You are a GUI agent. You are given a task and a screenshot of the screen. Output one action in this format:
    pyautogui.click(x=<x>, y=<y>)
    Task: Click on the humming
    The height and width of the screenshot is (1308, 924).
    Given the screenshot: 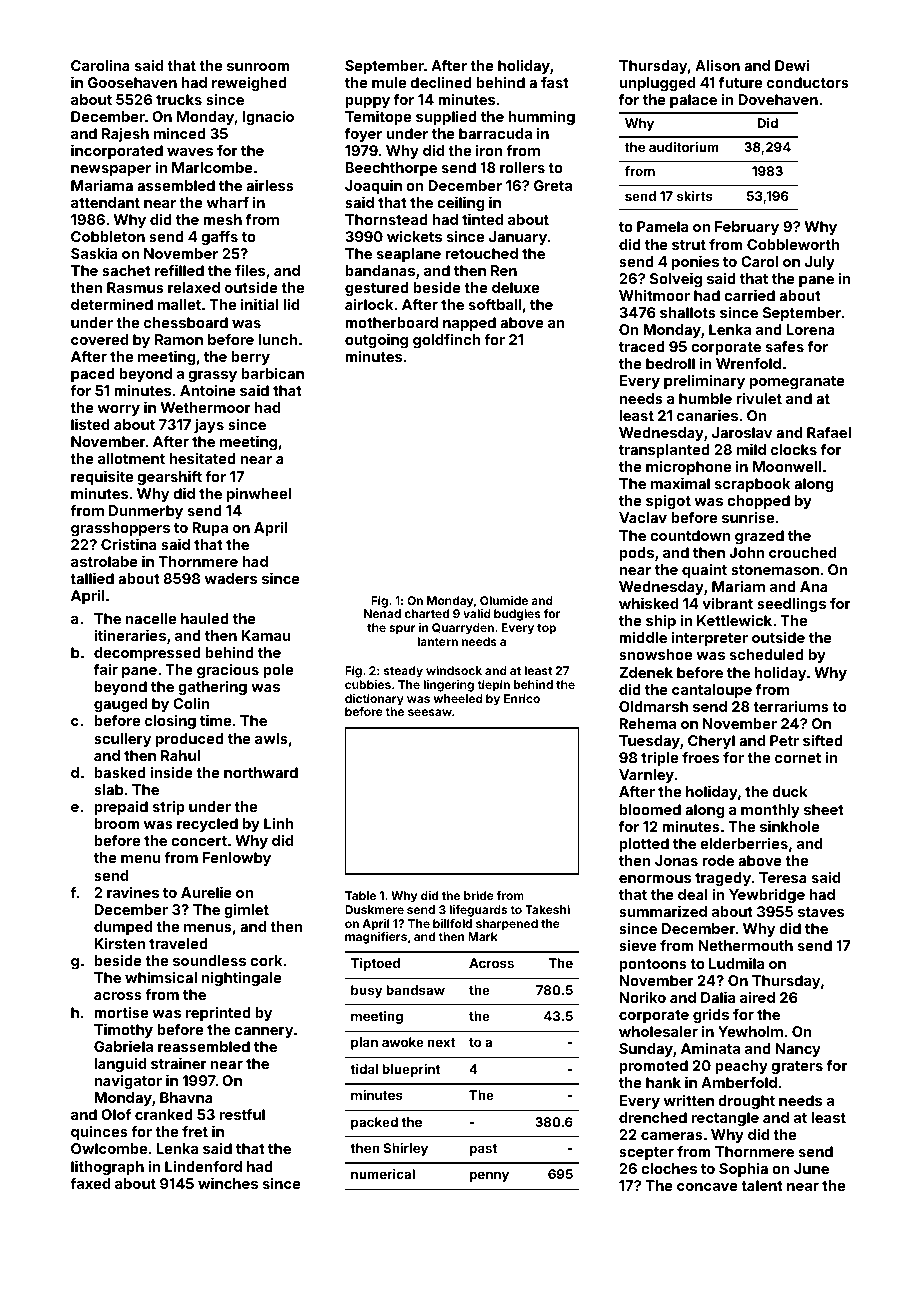 What is the action you would take?
    pyautogui.click(x=541, y=118)
